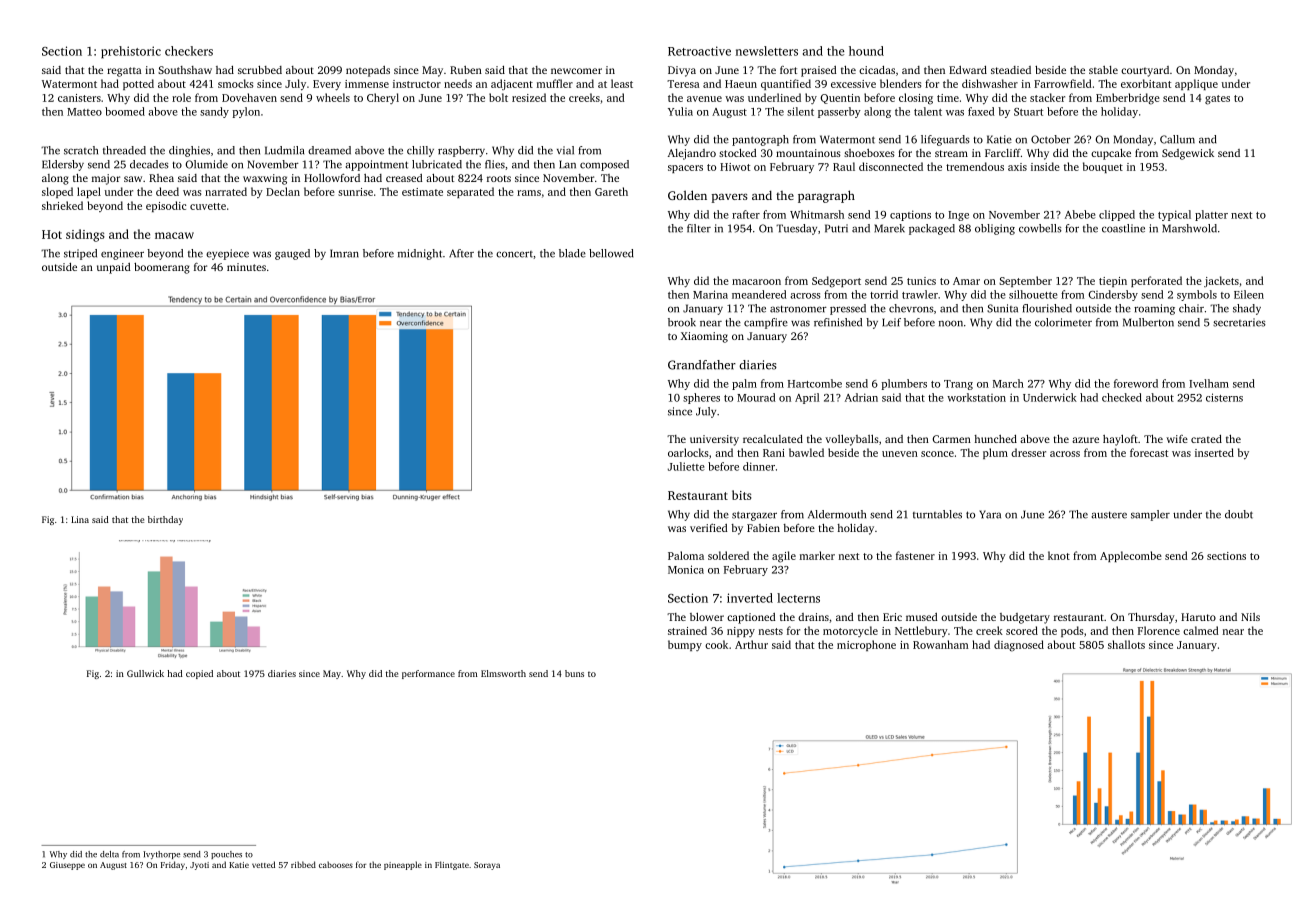 This screenshot has width=1308, height=924. I want to click on Grandfather, so click(702, 365).
